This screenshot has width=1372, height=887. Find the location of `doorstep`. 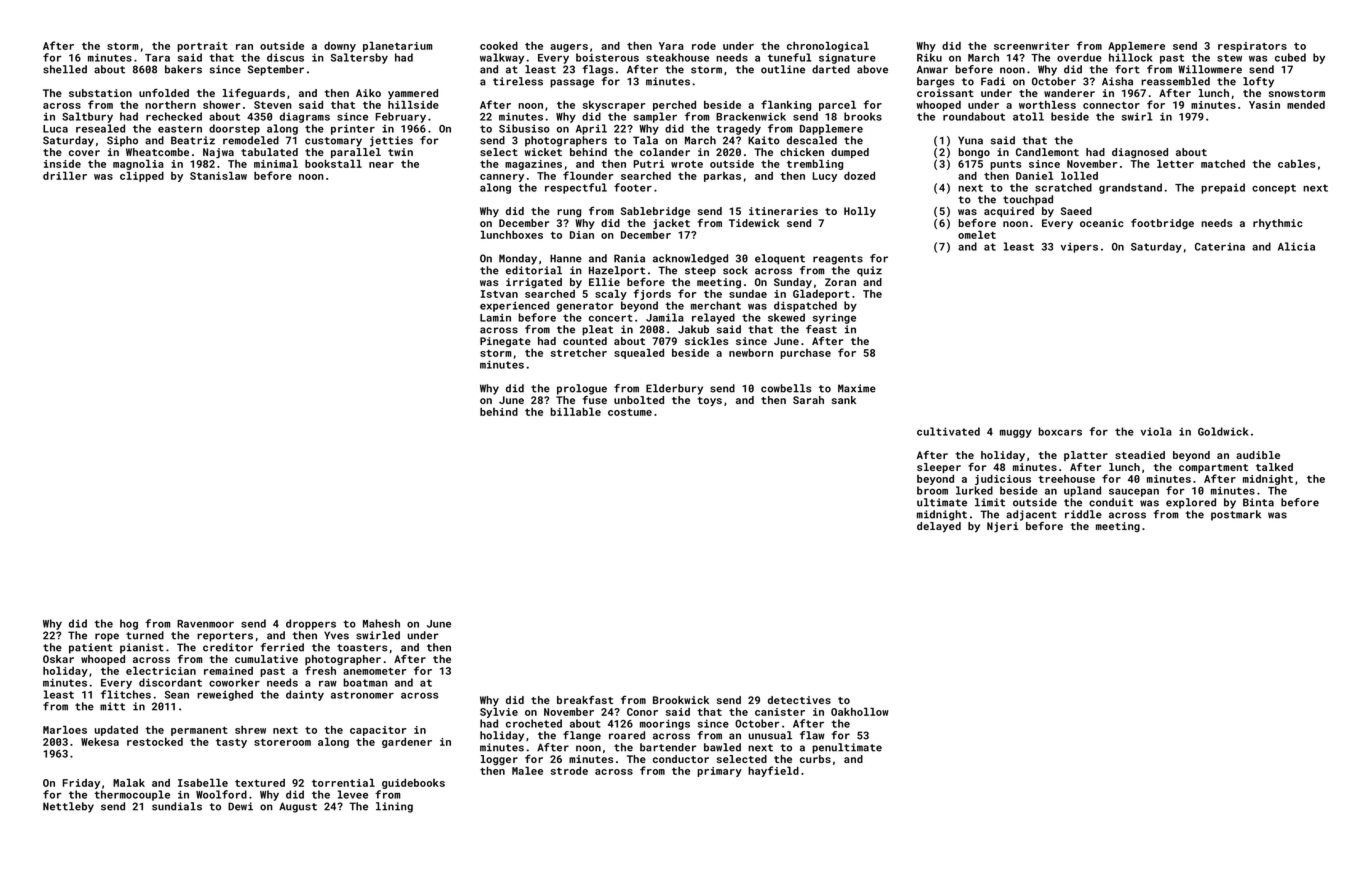

doorstep is located at coordinates (234, 129).
